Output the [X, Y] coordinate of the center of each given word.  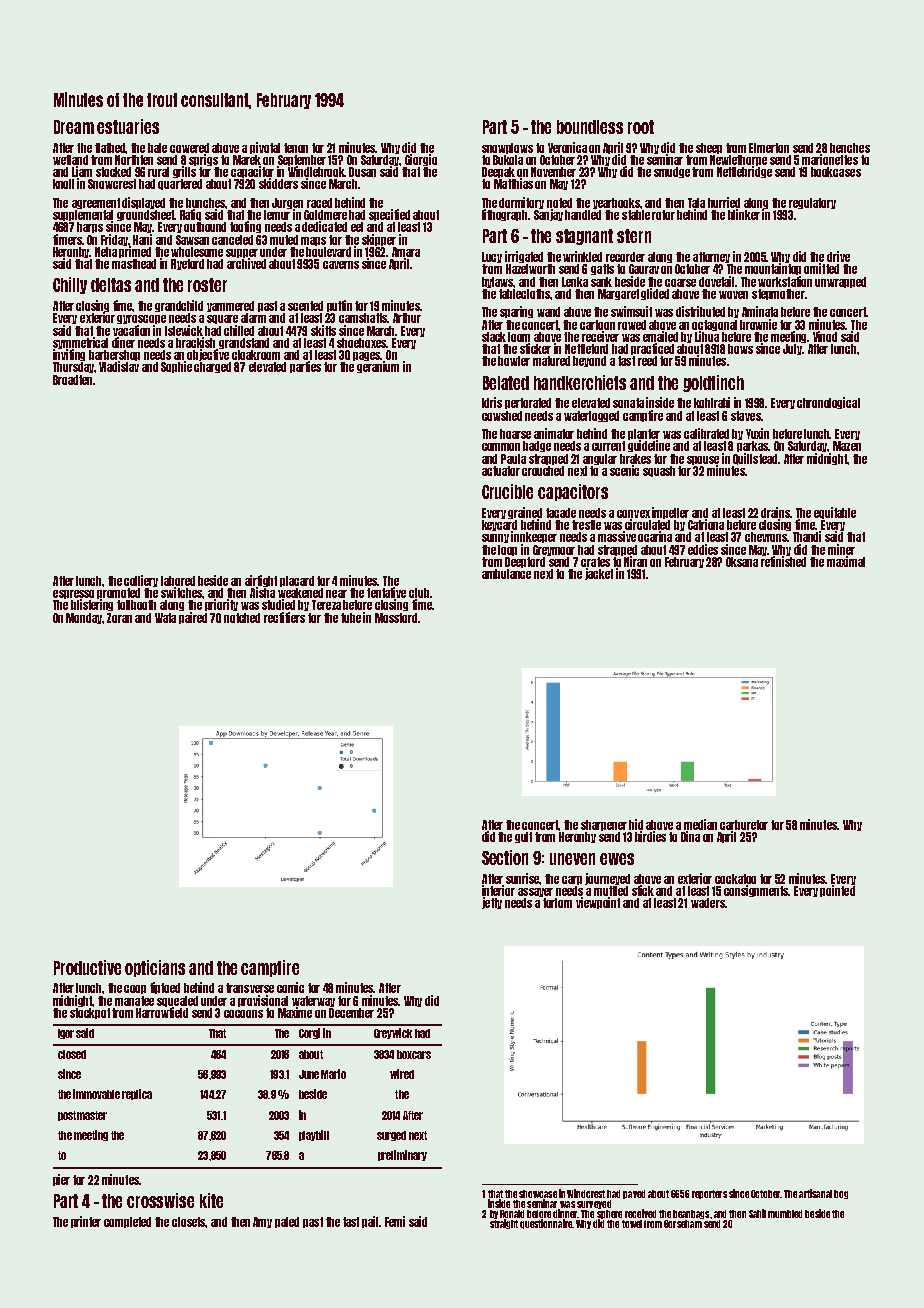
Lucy [492, 257]
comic [290, 987]
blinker [744, 214]
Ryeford [187, 264]
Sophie [176, 367]
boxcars [414, 1054]
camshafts [363, 318]
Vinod [825, 336]
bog [841, 1194]
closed [72, 1054]
